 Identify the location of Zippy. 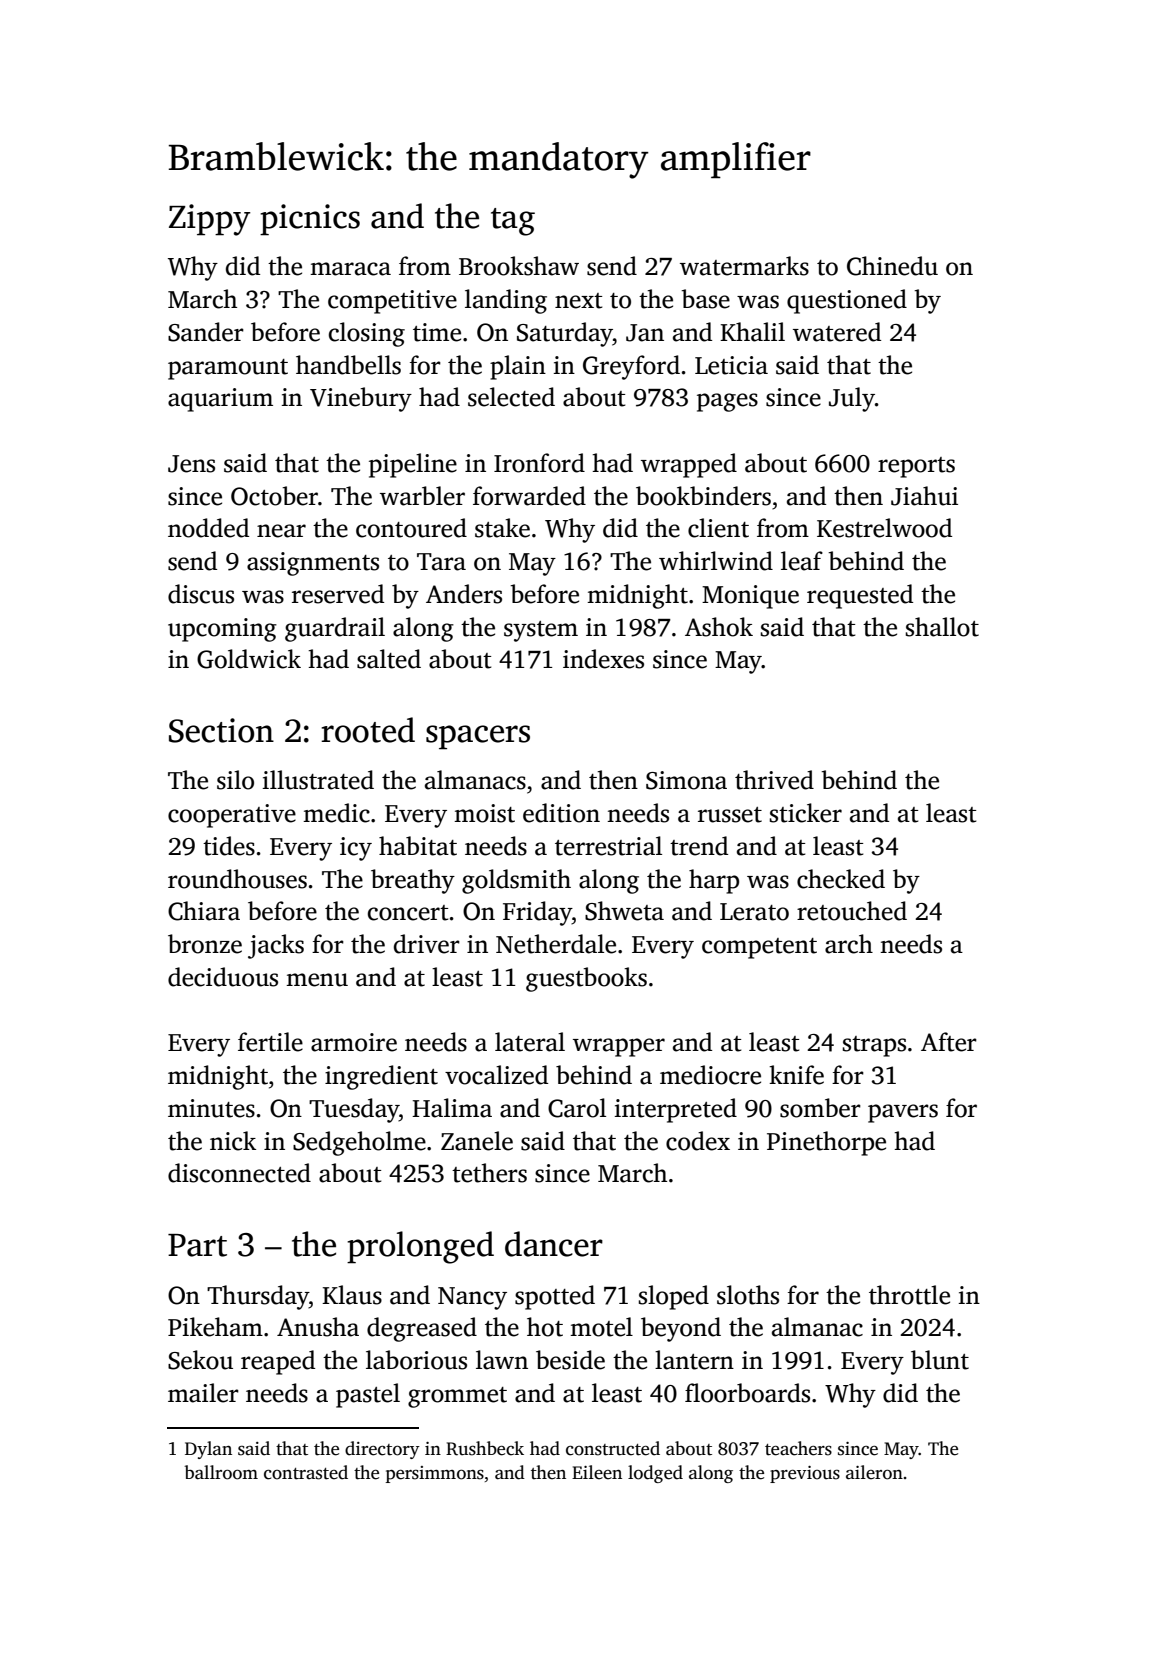
(210, 220).
